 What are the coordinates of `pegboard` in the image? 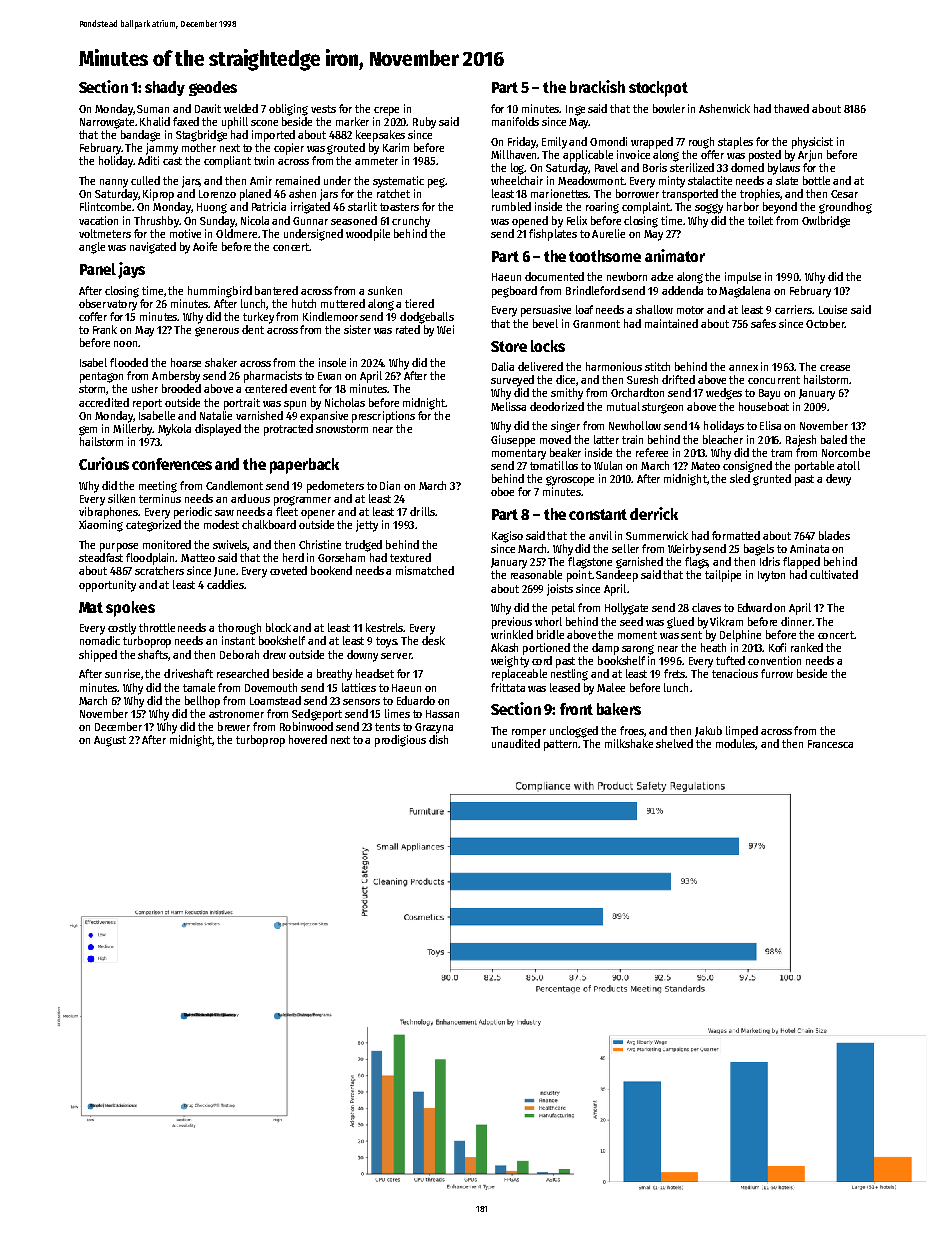 It's located at (514, 292).
